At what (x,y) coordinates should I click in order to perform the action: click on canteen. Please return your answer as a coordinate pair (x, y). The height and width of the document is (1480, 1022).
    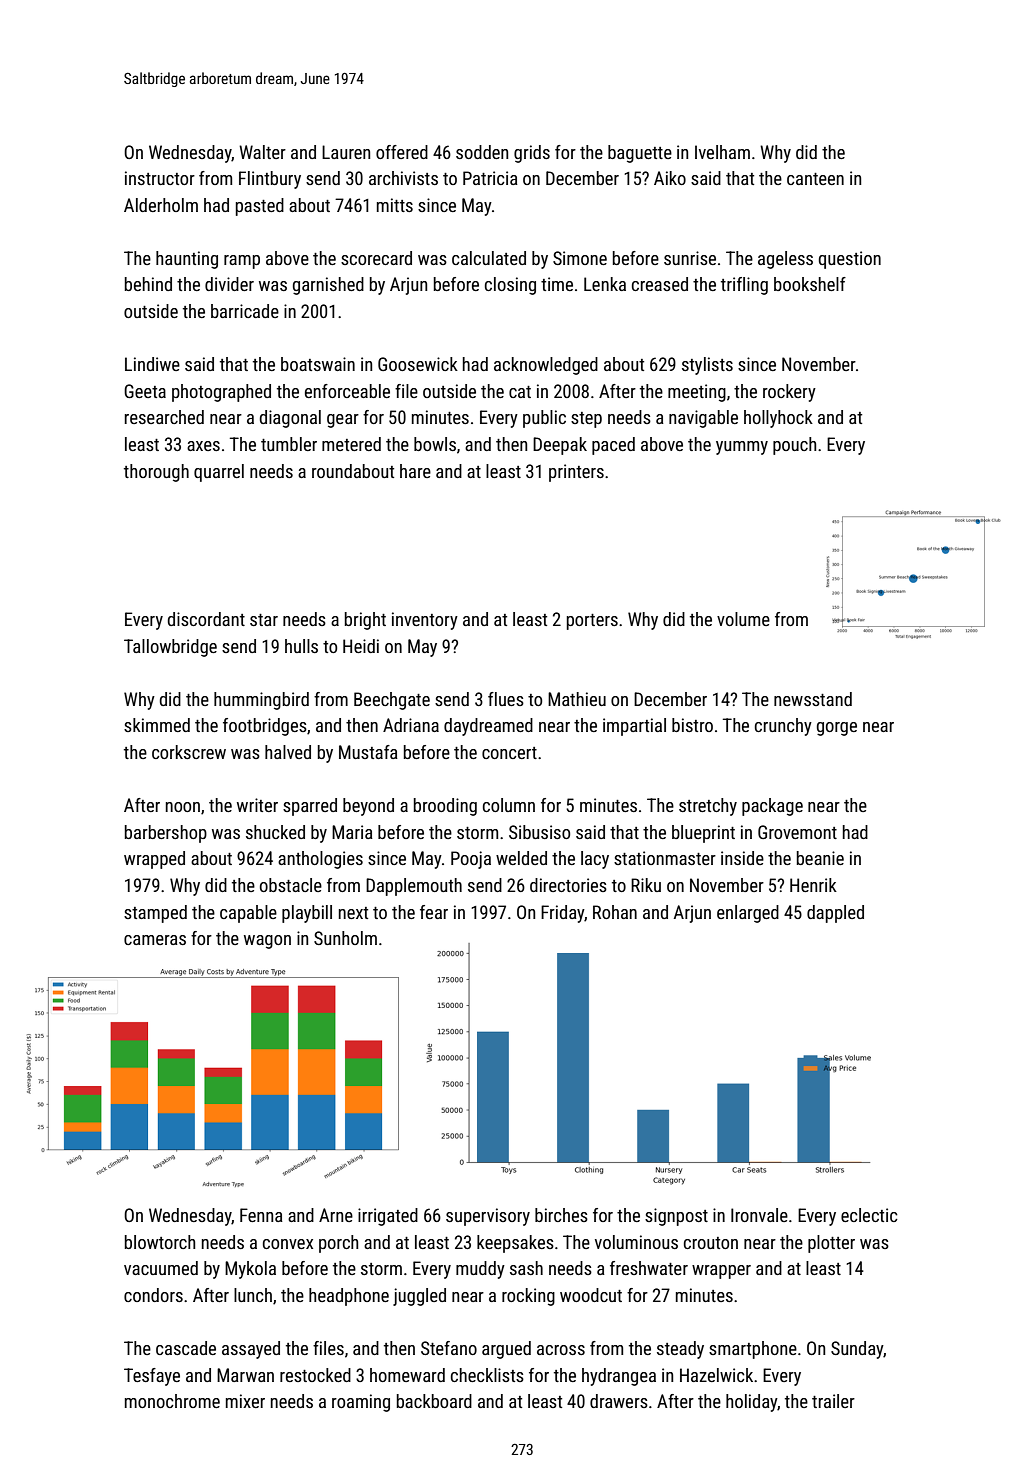
    Looking at the image, I should click on (815, 179).
